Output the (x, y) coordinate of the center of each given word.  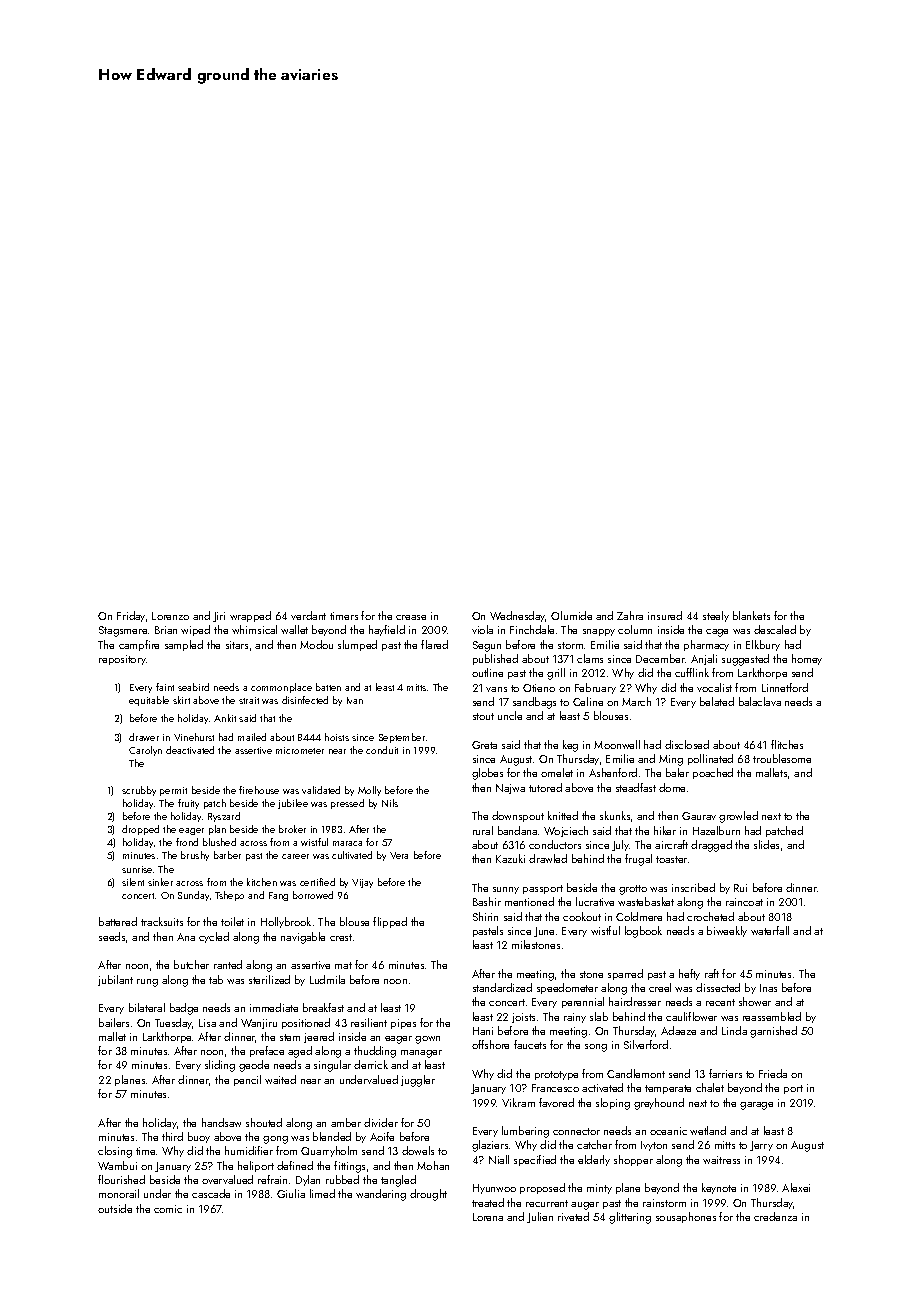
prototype (556, 1075)
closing (115, 1152)
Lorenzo (170, 616)
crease (411, 617)
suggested (745, 660)
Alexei (796, 1187)
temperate (668, 1089)
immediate (274, 1007)
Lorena (488, 1217)
